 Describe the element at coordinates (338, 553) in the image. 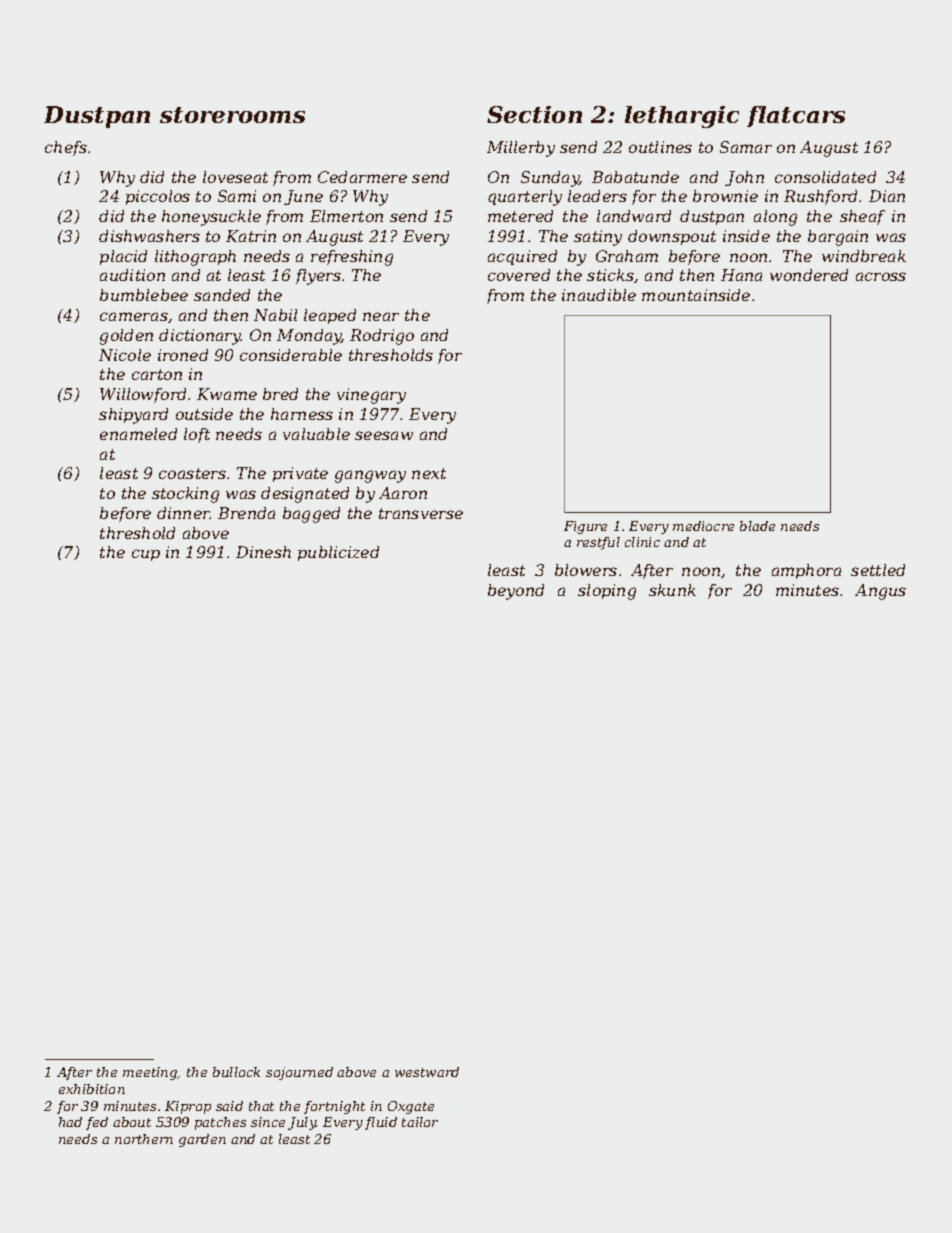

I see `publicized` at that location.
